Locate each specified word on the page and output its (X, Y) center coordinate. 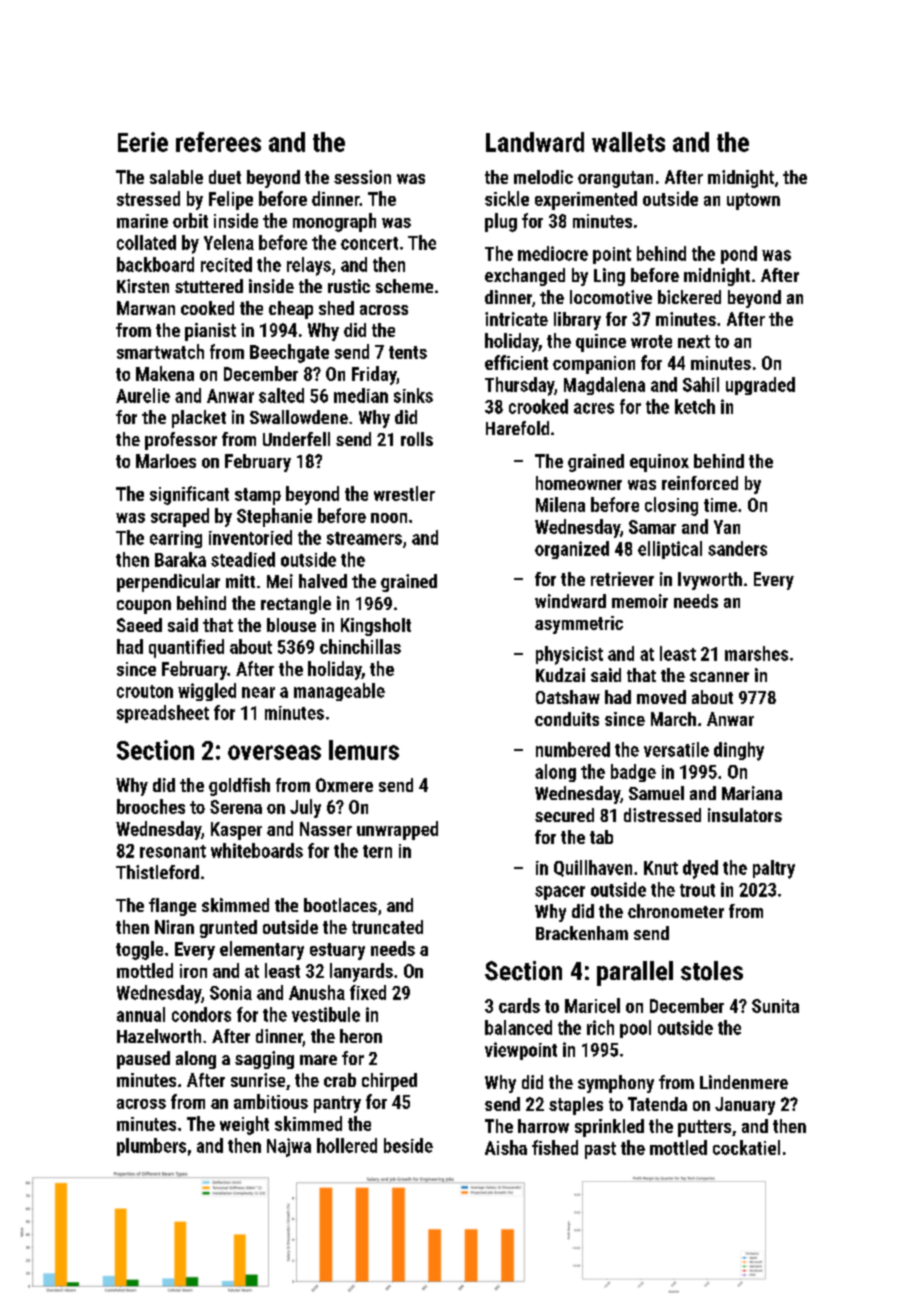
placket (199, 419)
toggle (139, 950)
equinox (659, 463)
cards (519, 1005)
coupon (144, 607)
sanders (737, 548)
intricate (516, 319)
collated (146, 242)
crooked (538, 406)
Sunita (775, 1006)
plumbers (151, 1147)
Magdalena (604, 386)
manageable (339, 692)
